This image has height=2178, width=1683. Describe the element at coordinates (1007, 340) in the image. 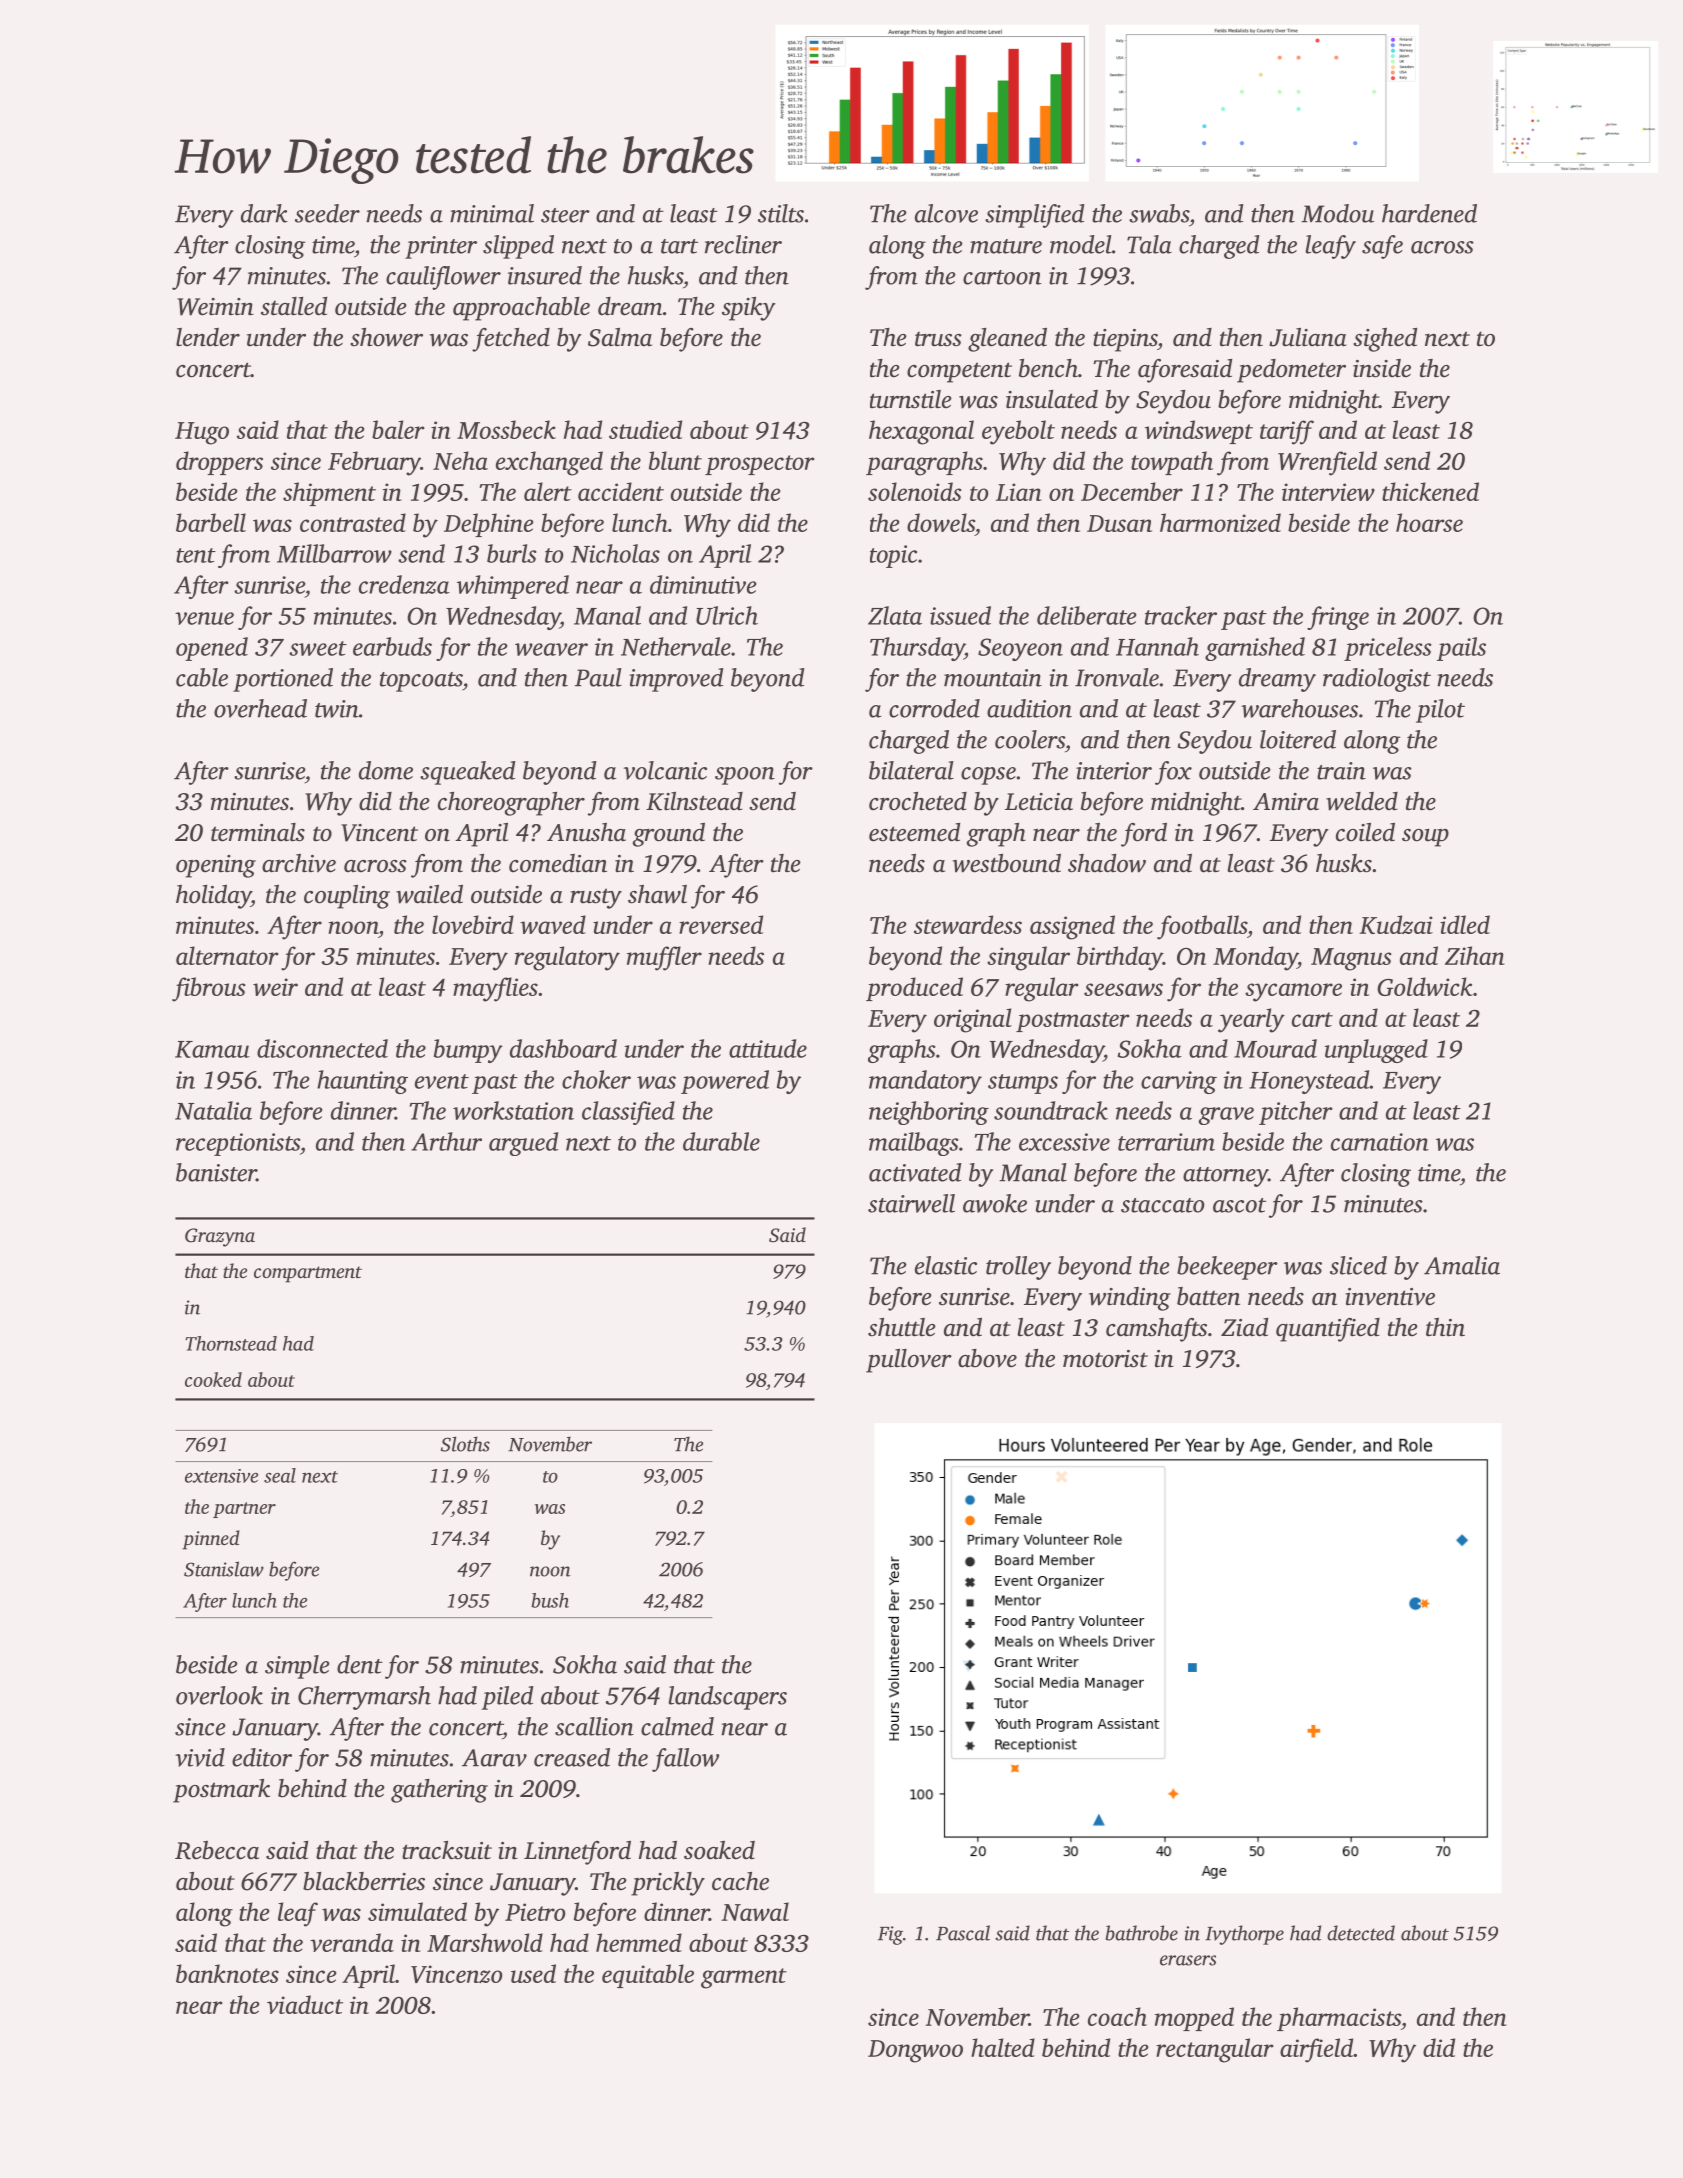

I see `gleaned` at that location.
